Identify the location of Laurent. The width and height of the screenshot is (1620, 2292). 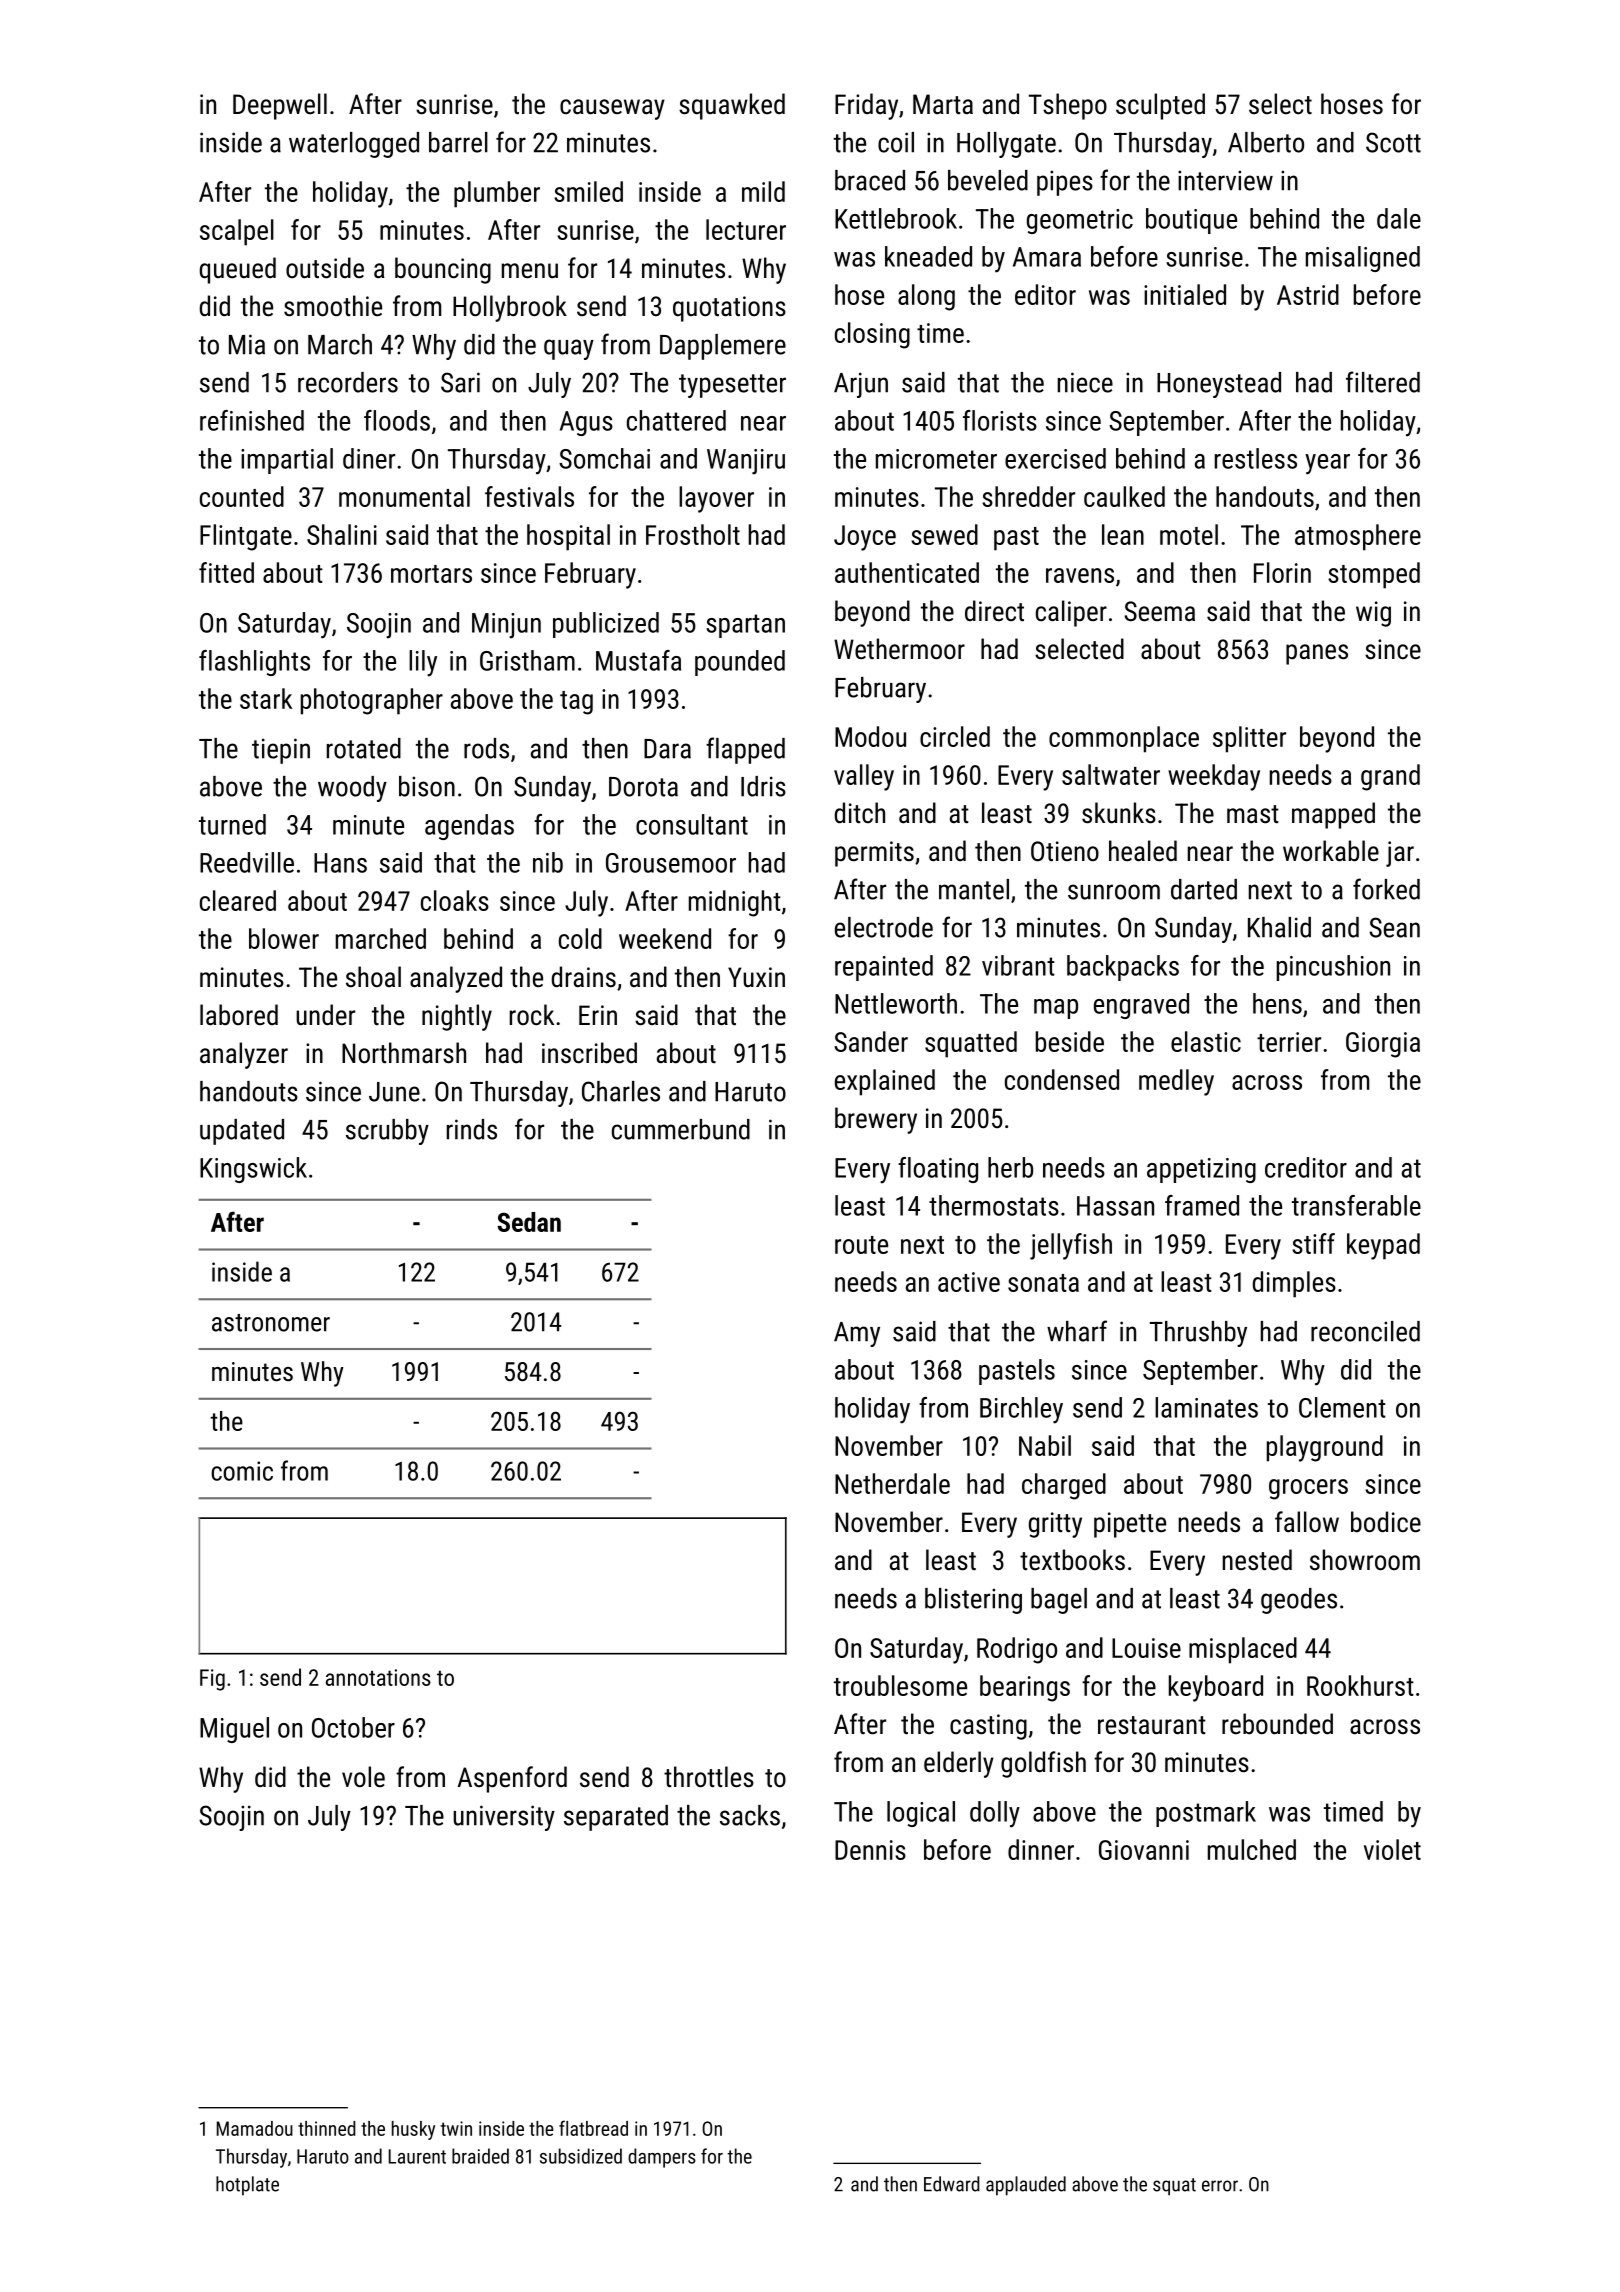
(417, 2156).
